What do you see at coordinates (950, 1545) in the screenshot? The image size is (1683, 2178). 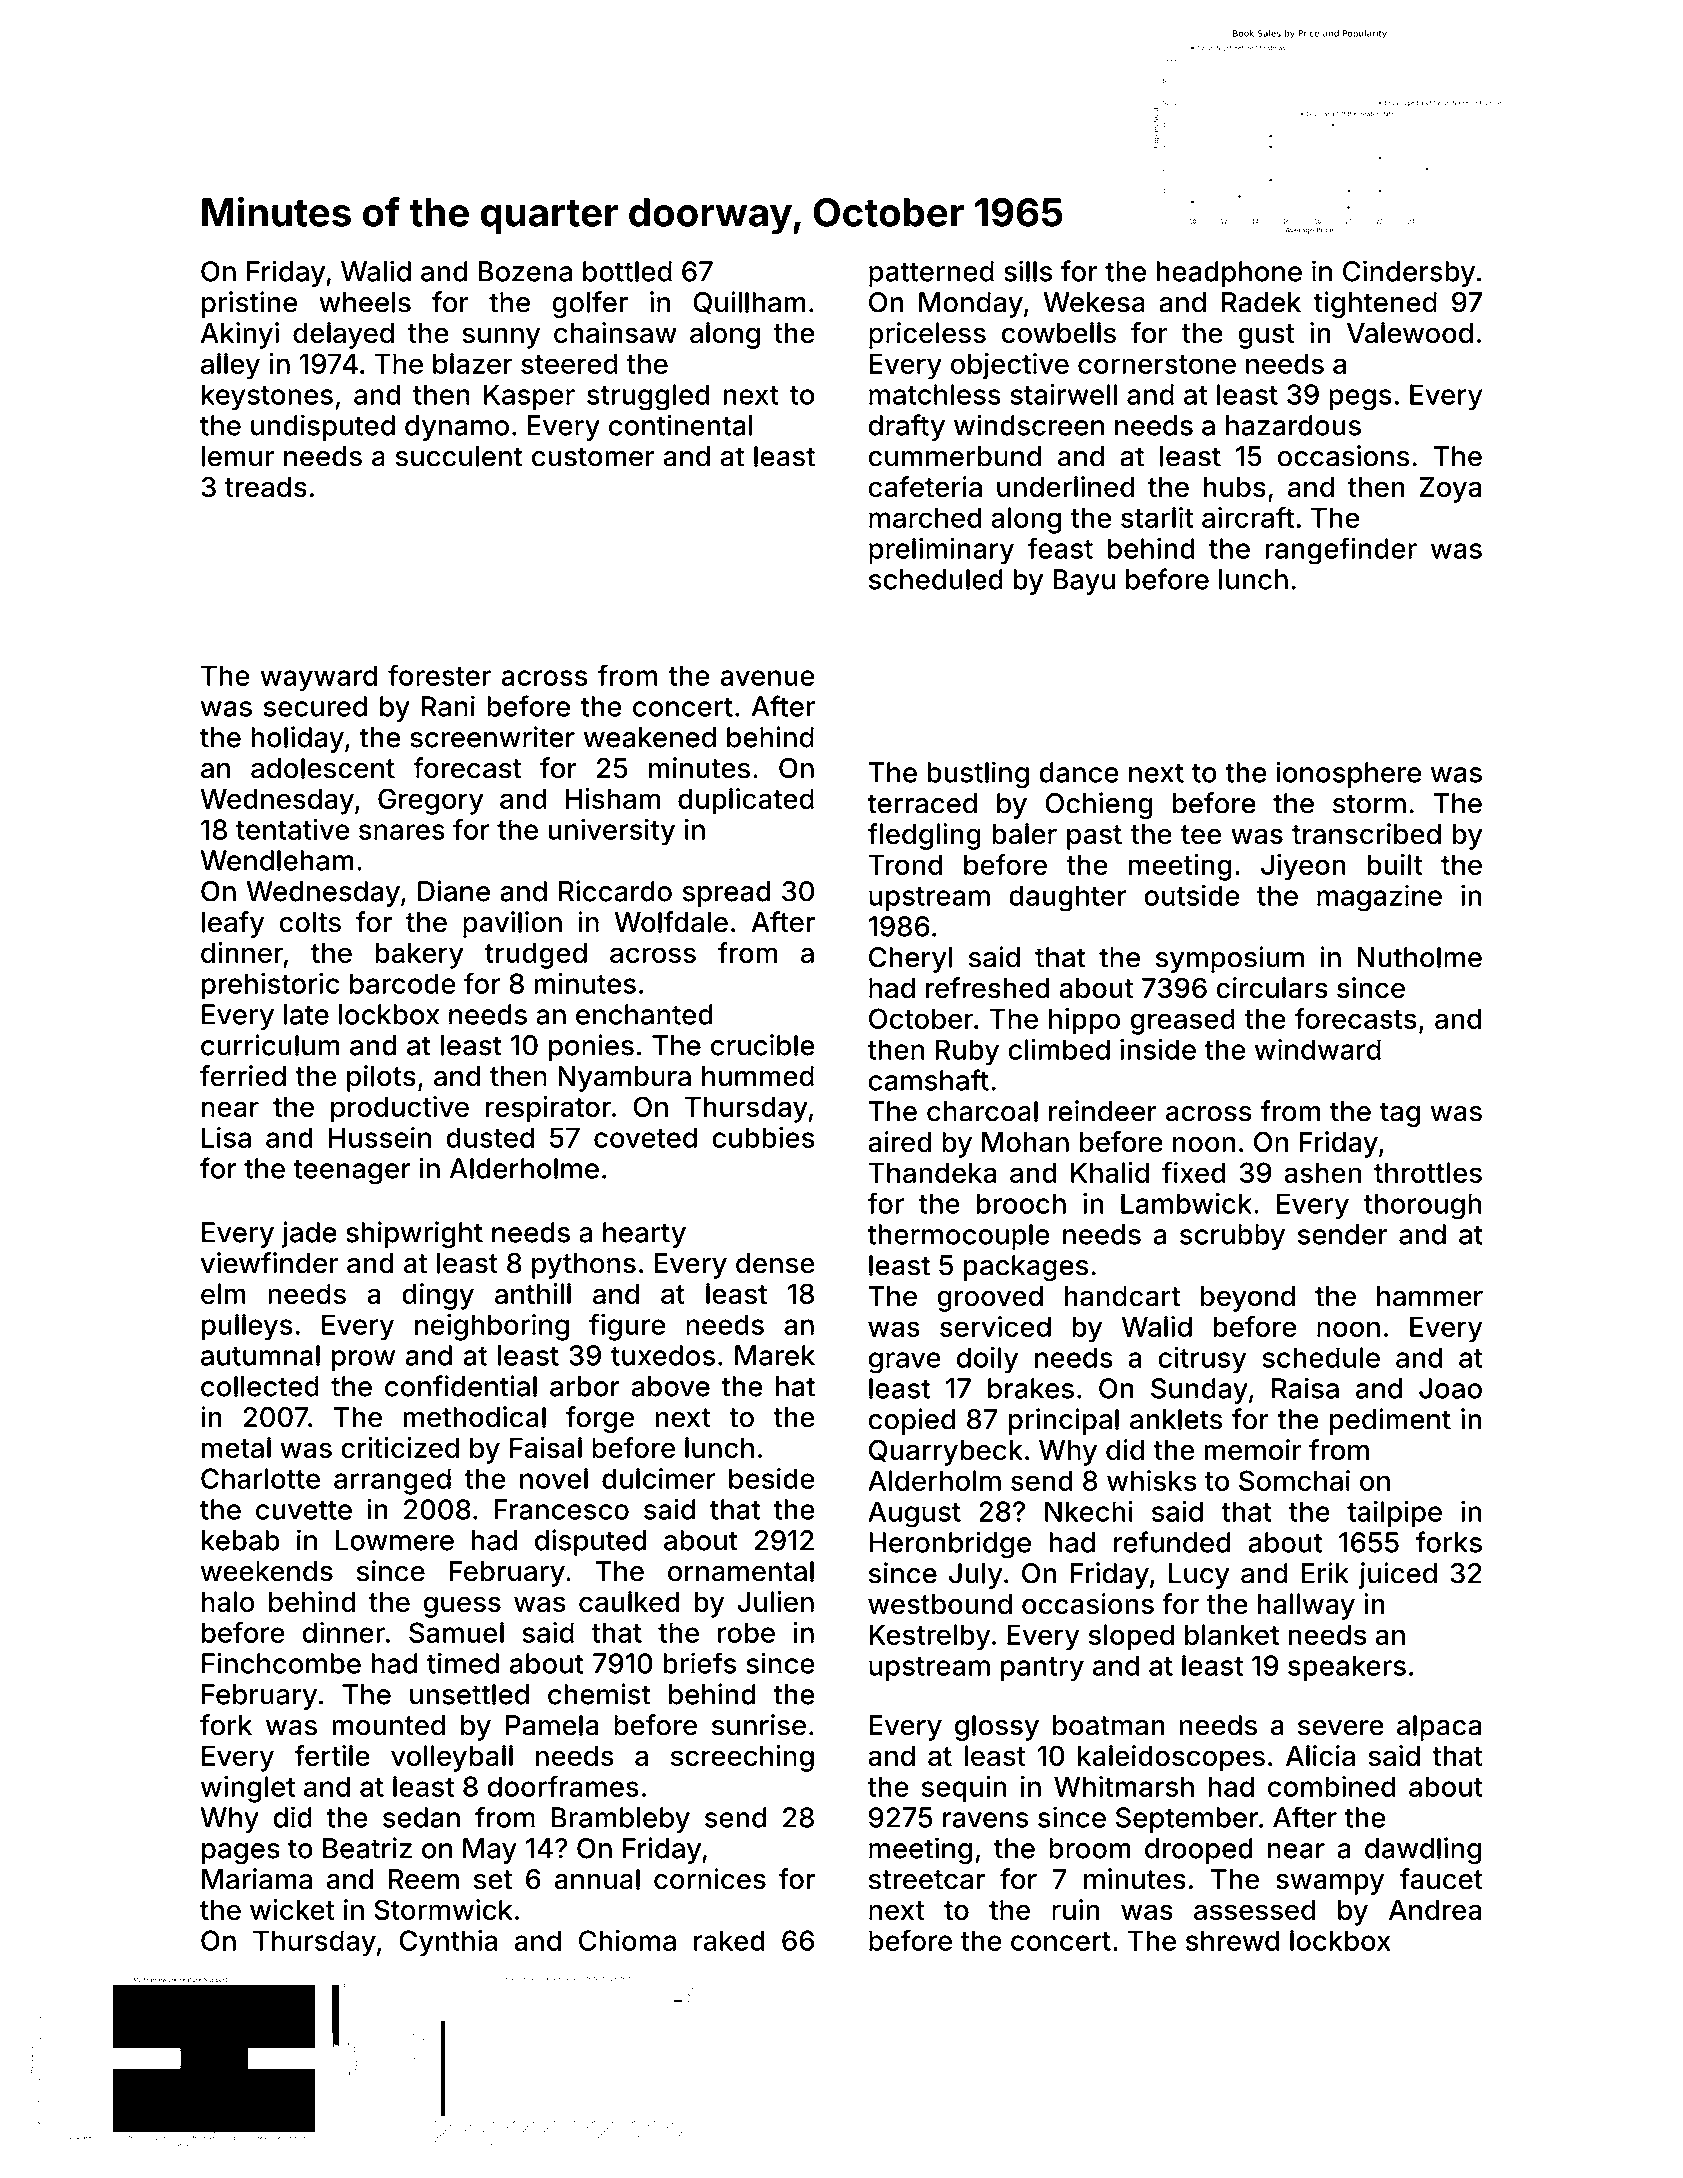 I see `Heronbridge` at bounding box center [950, 1545].
